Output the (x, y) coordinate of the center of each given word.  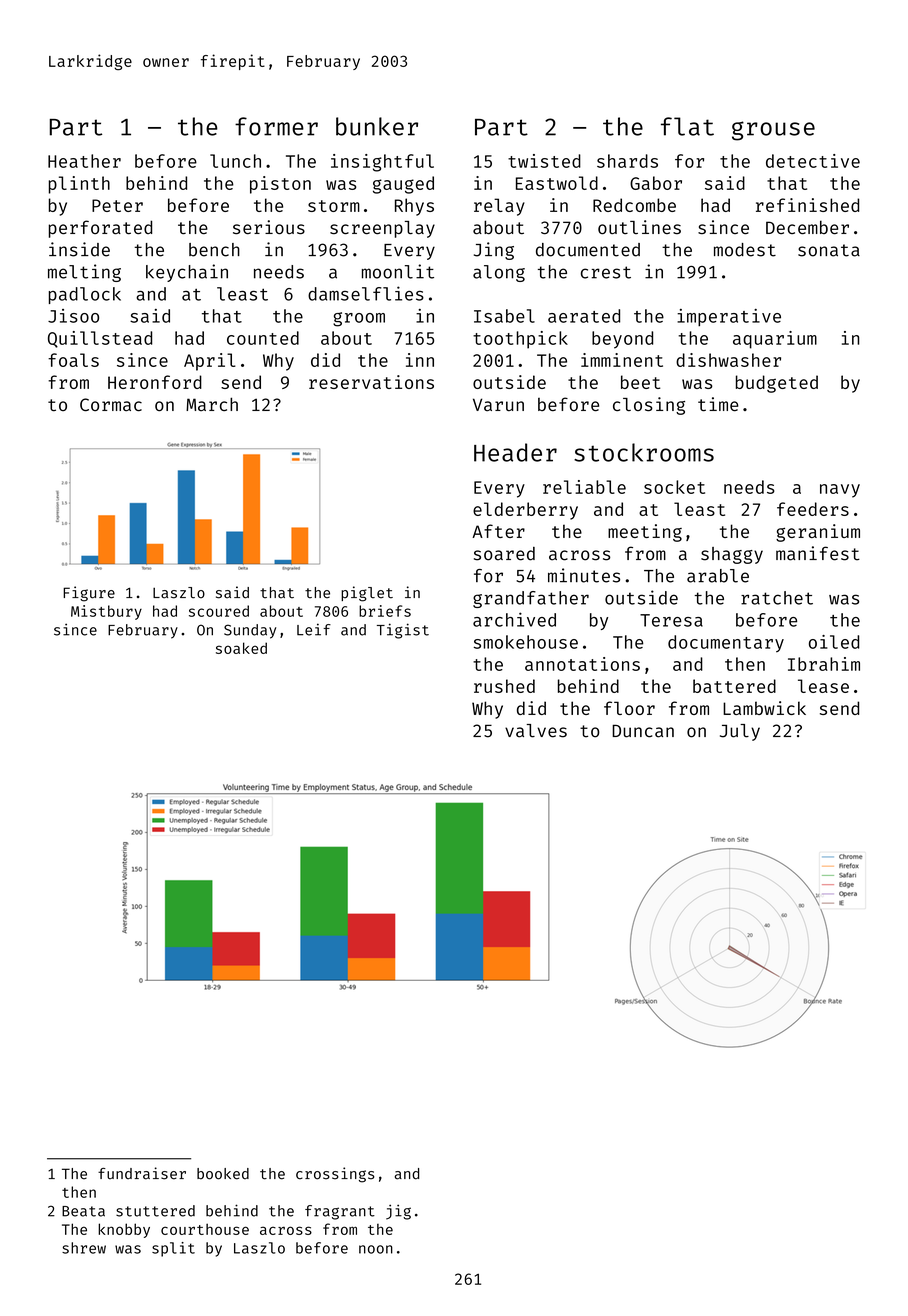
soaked (241, 648)
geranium (818, 533)
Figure (89, 594)
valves (536, 731)
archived (514, 619)
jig (398, 1212)
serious (269, 227)
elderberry (525, 511)
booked (223, 1174)
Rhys (414, 207)
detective (813, 161)
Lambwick (764, 708)
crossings (335, 1175)
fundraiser (142, 1173)
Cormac (111, 404)
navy (840, 491)
